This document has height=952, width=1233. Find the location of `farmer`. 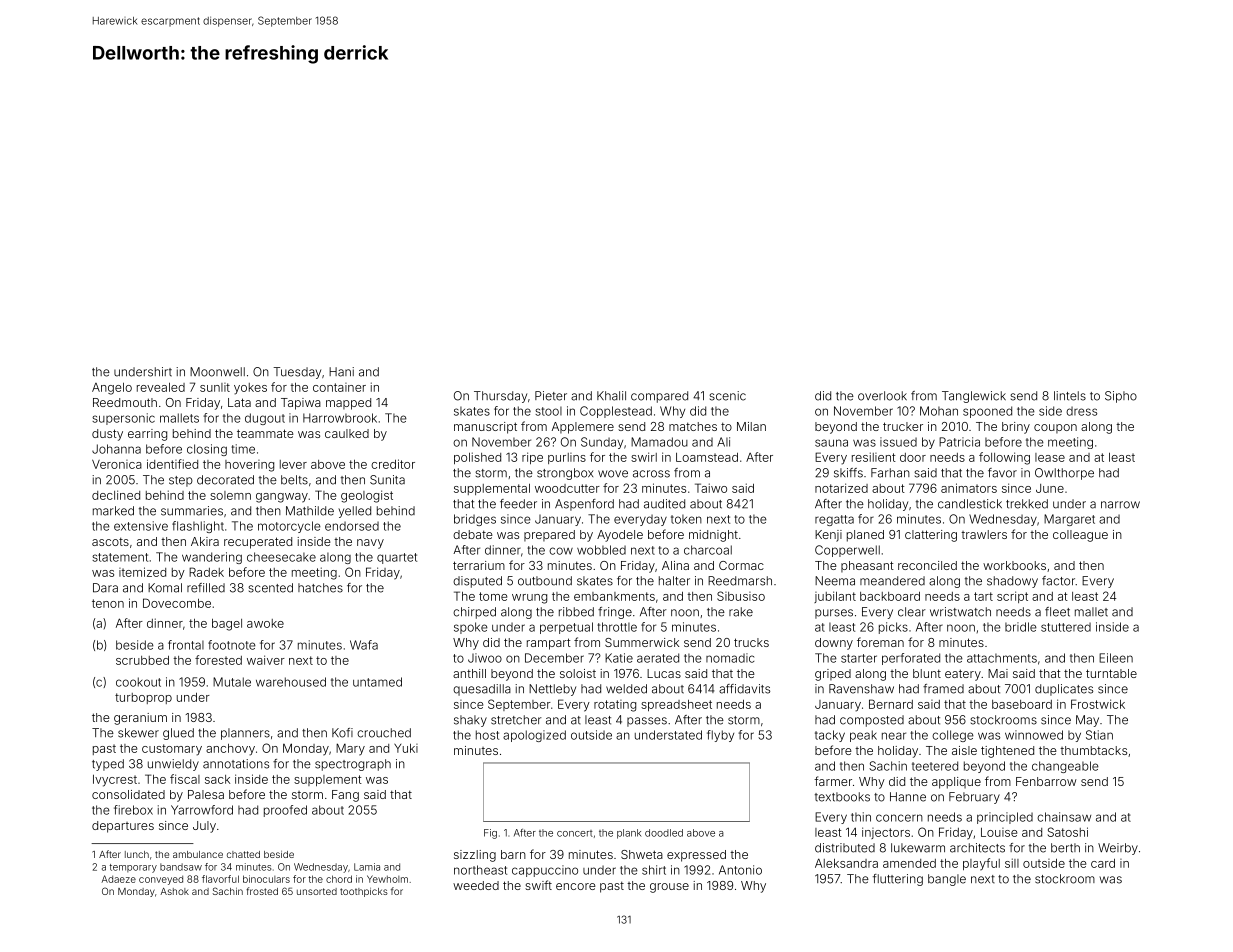

farmer is located at coordinates (833, 781).
